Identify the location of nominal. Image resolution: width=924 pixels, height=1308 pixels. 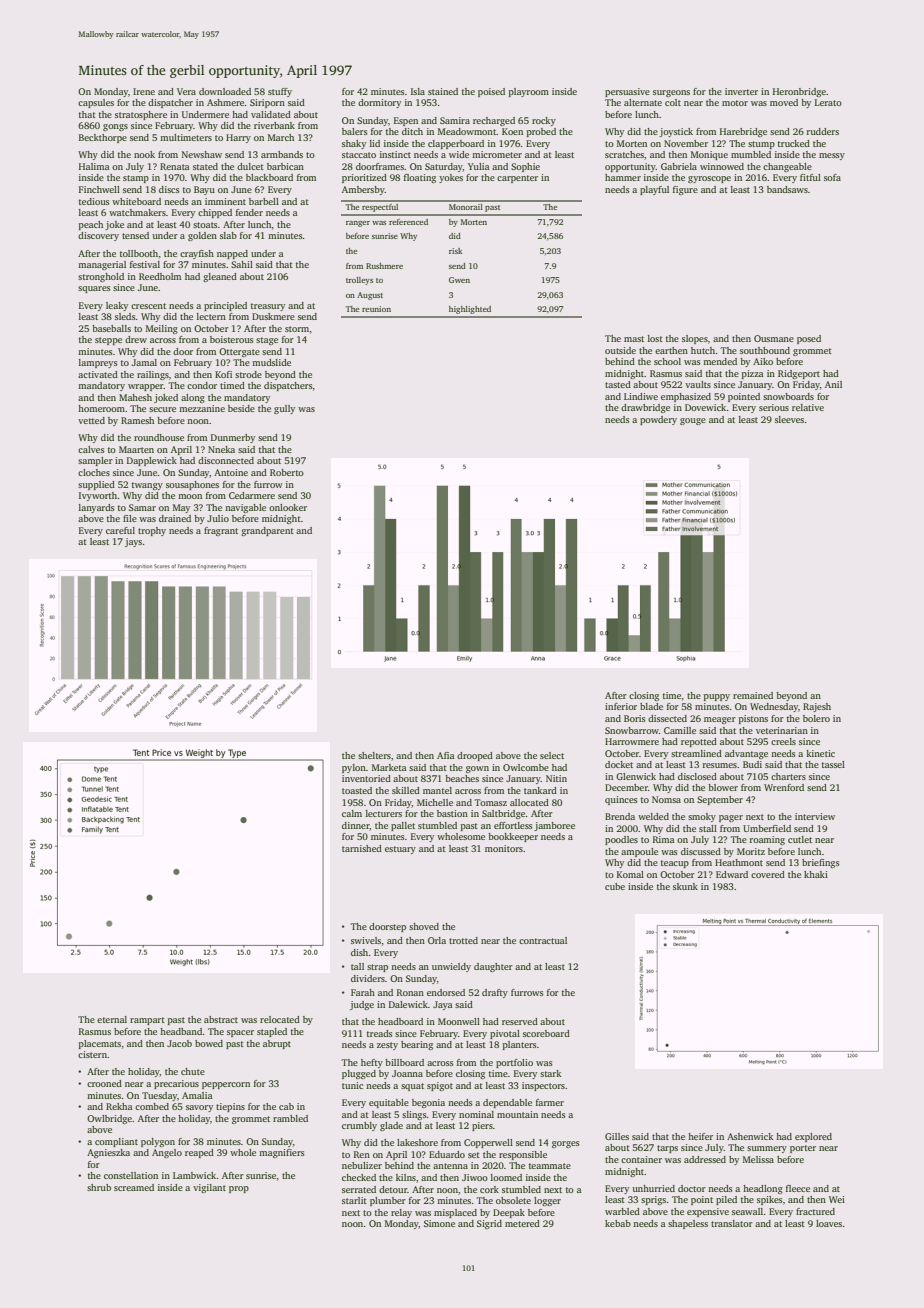
(476, 1114).
